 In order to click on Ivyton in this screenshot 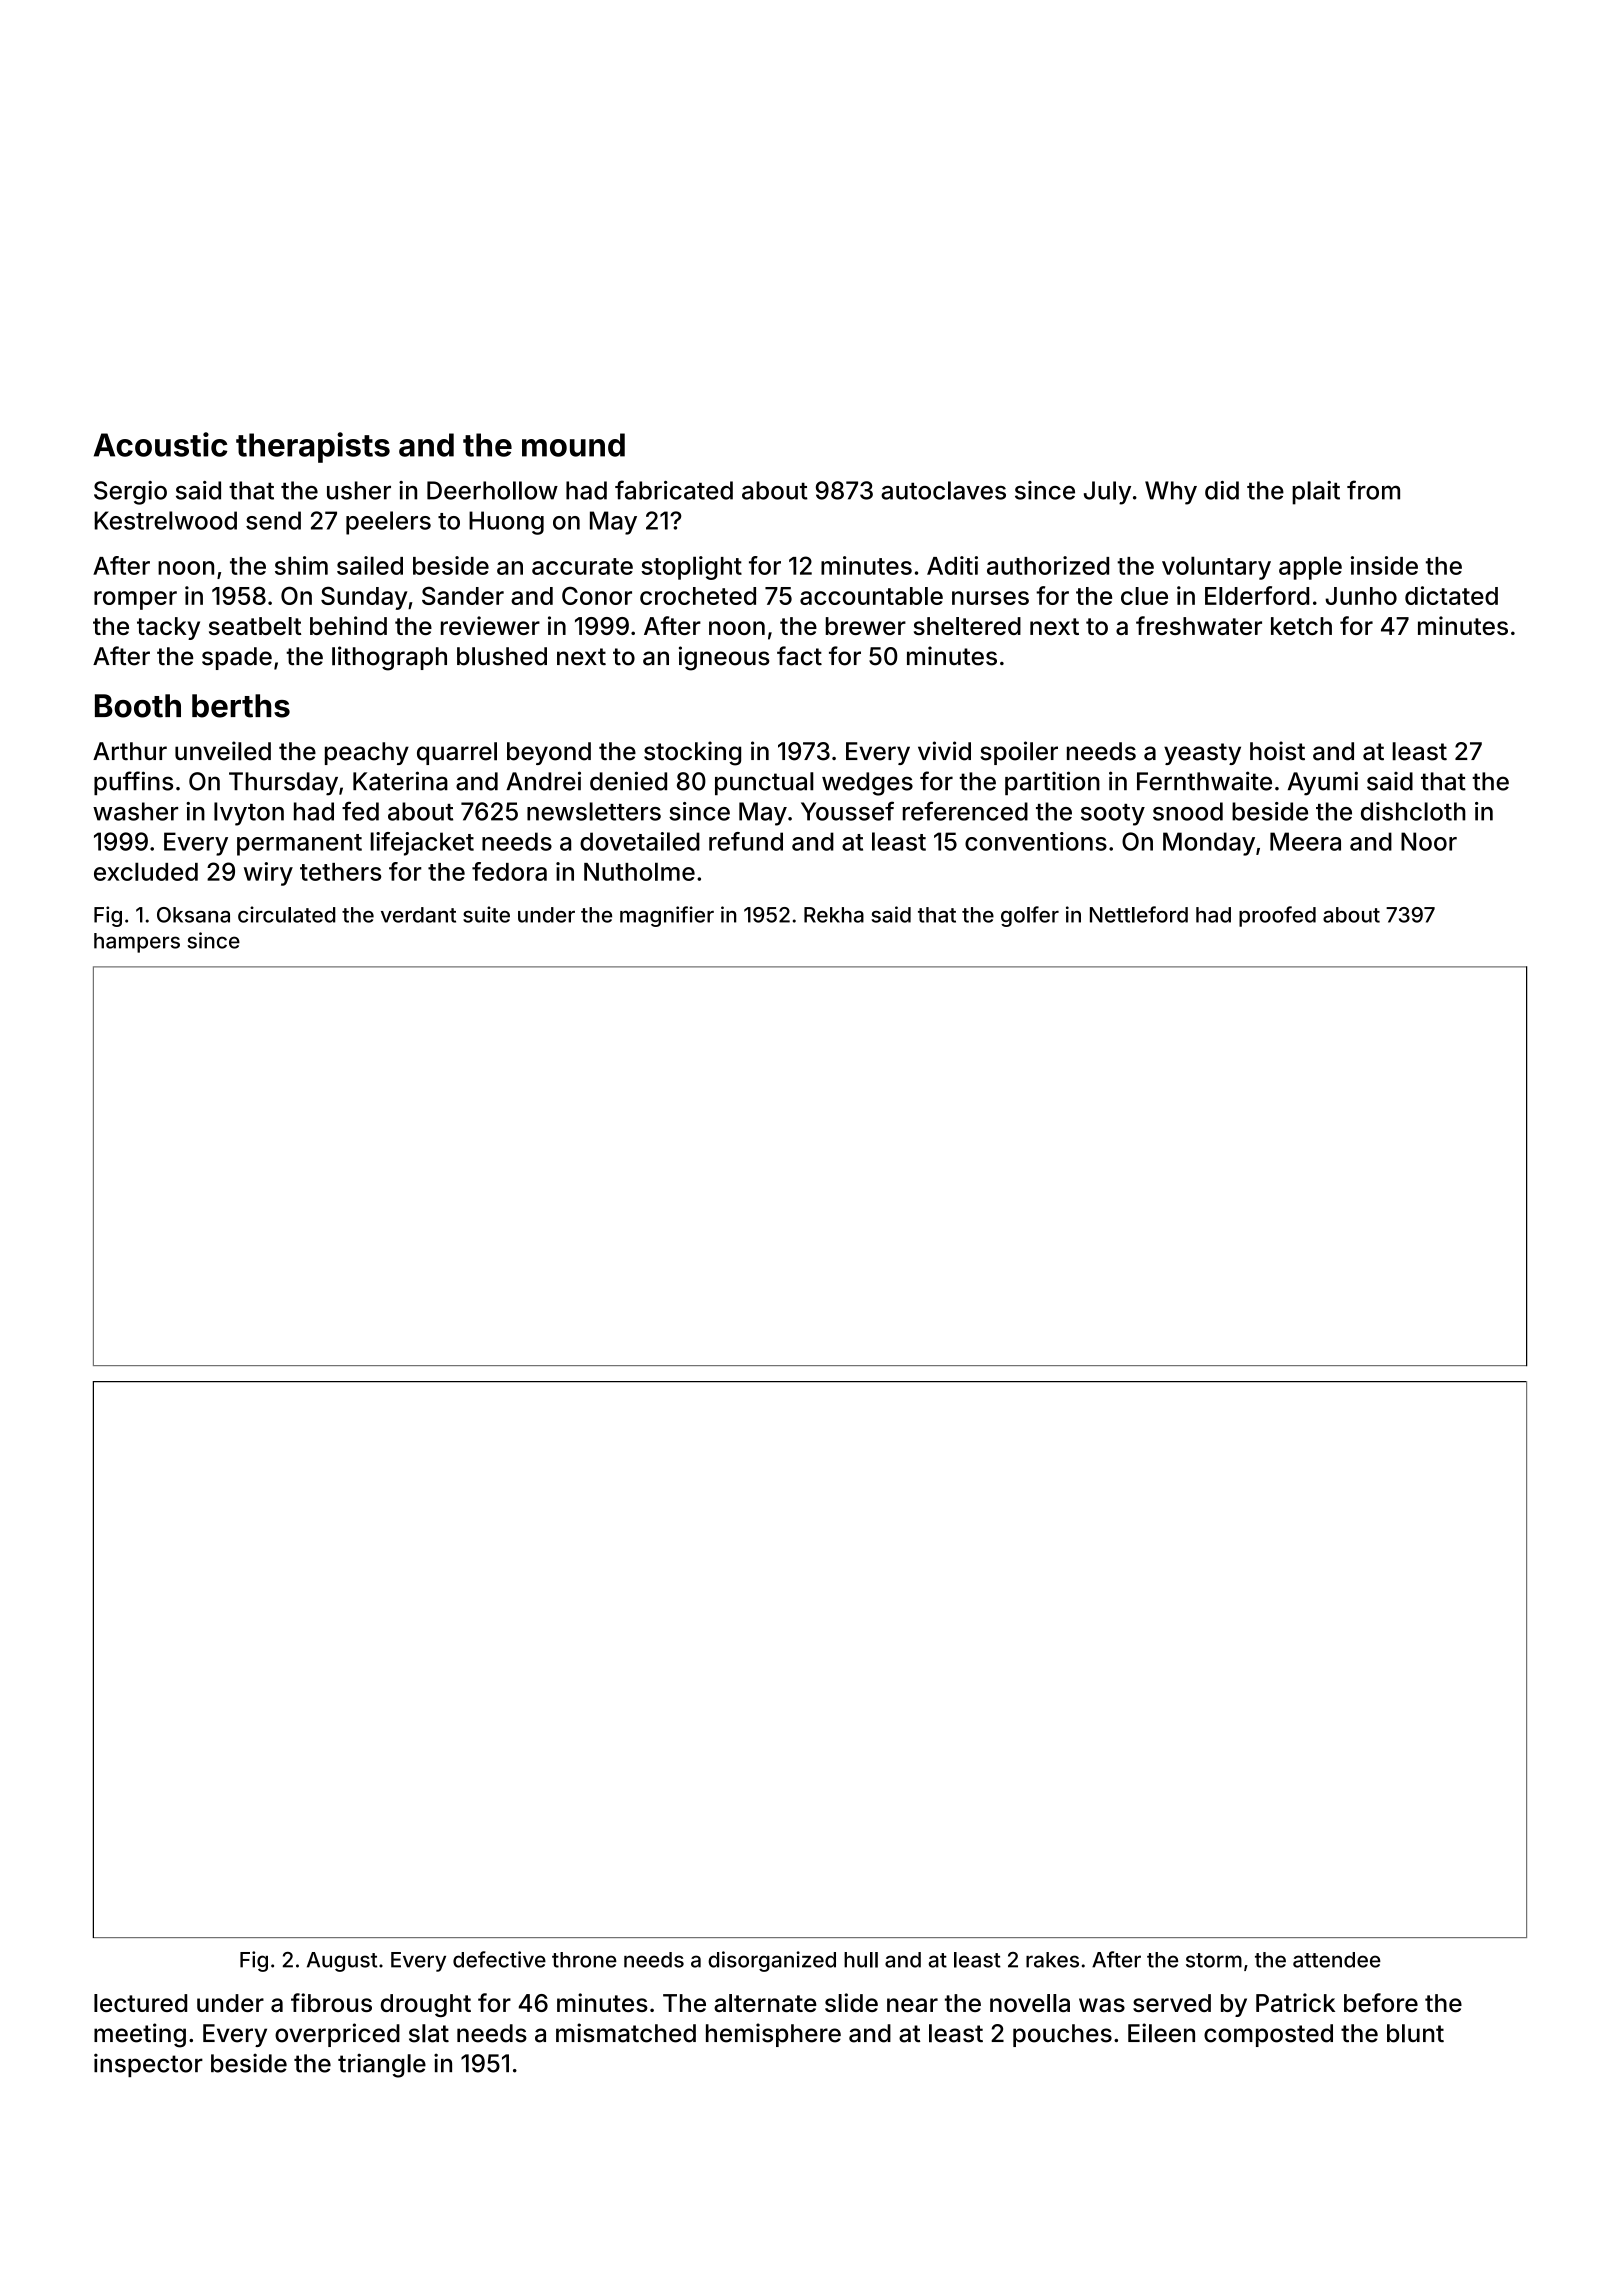, I will do `click(249, 814)`.
